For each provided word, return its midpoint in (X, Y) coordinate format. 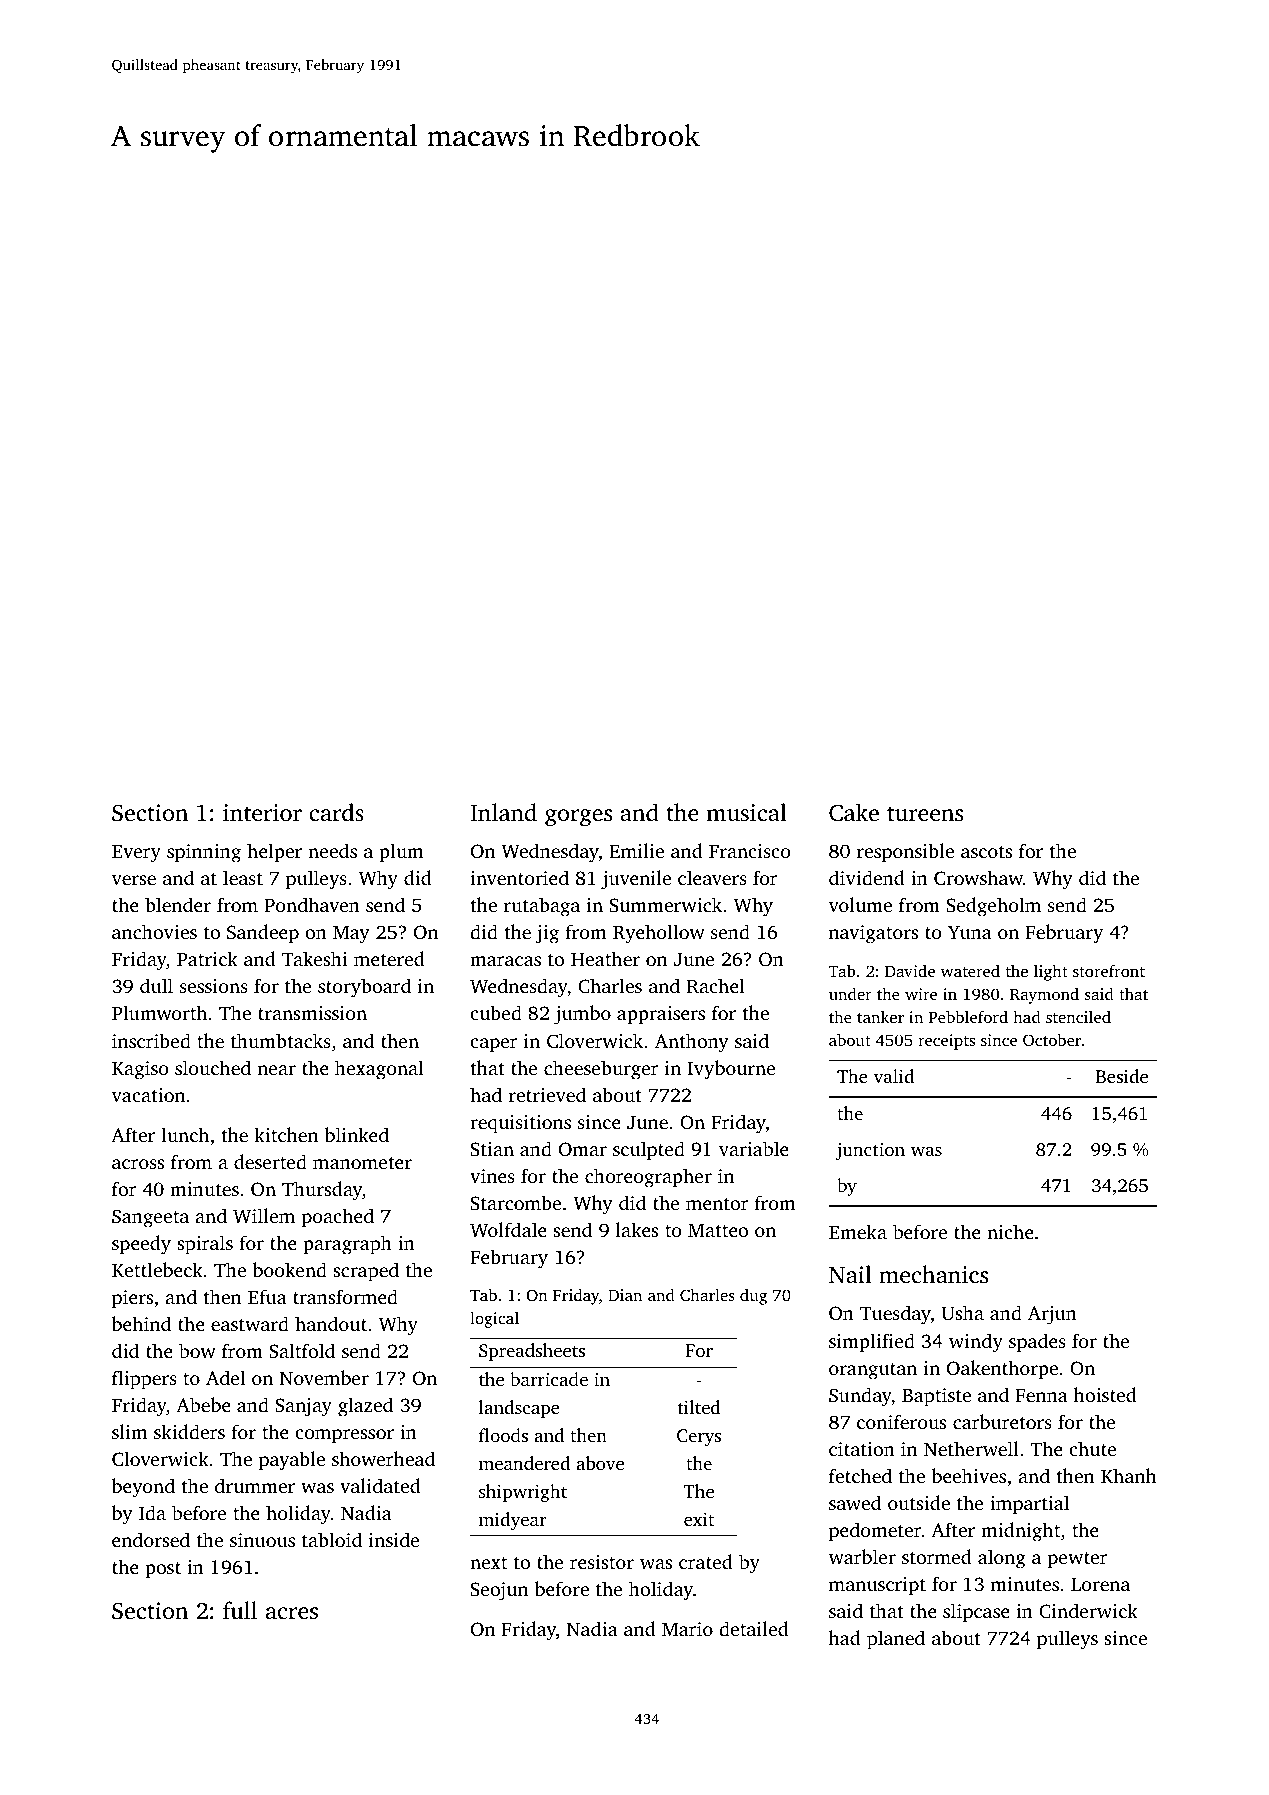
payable (292, 1461)
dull (156, 985)
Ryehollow (658, 934)
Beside (1122, 1076)
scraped (366, 1272)
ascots (986, 852)
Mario (687, 1629)
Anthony (692, 1043)
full (240, 1610)
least (243, 877)
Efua (267, 1296)
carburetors (1002, 1421)
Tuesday (895, 1315)
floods (503, 1435)
